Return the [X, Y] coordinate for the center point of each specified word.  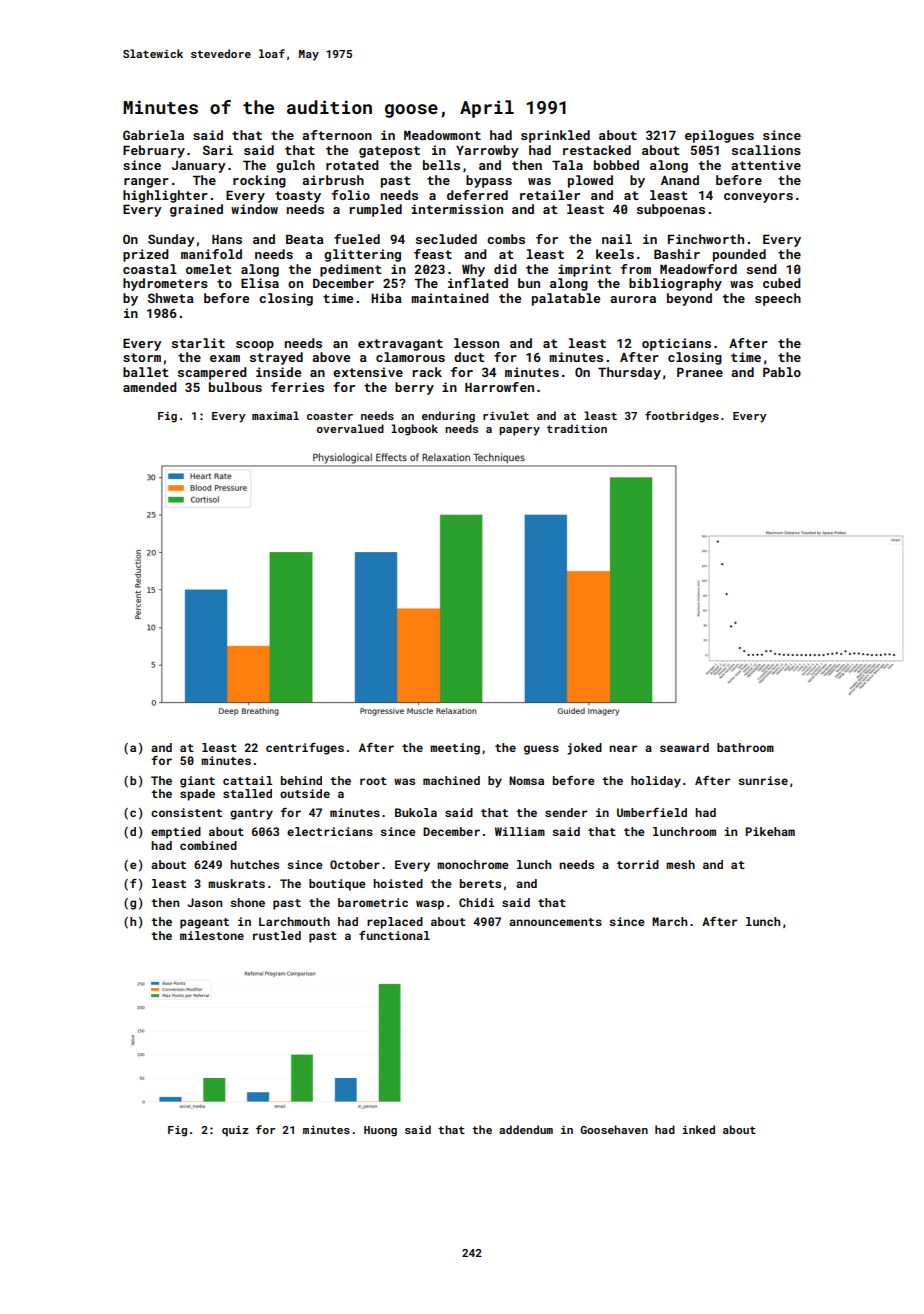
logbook [414, 430]
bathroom [745, 747]
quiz [235, 1131]
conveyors [758, 198]
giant [197, 782]
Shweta [171, 298]
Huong [380, 1131]
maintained [450, 298]
